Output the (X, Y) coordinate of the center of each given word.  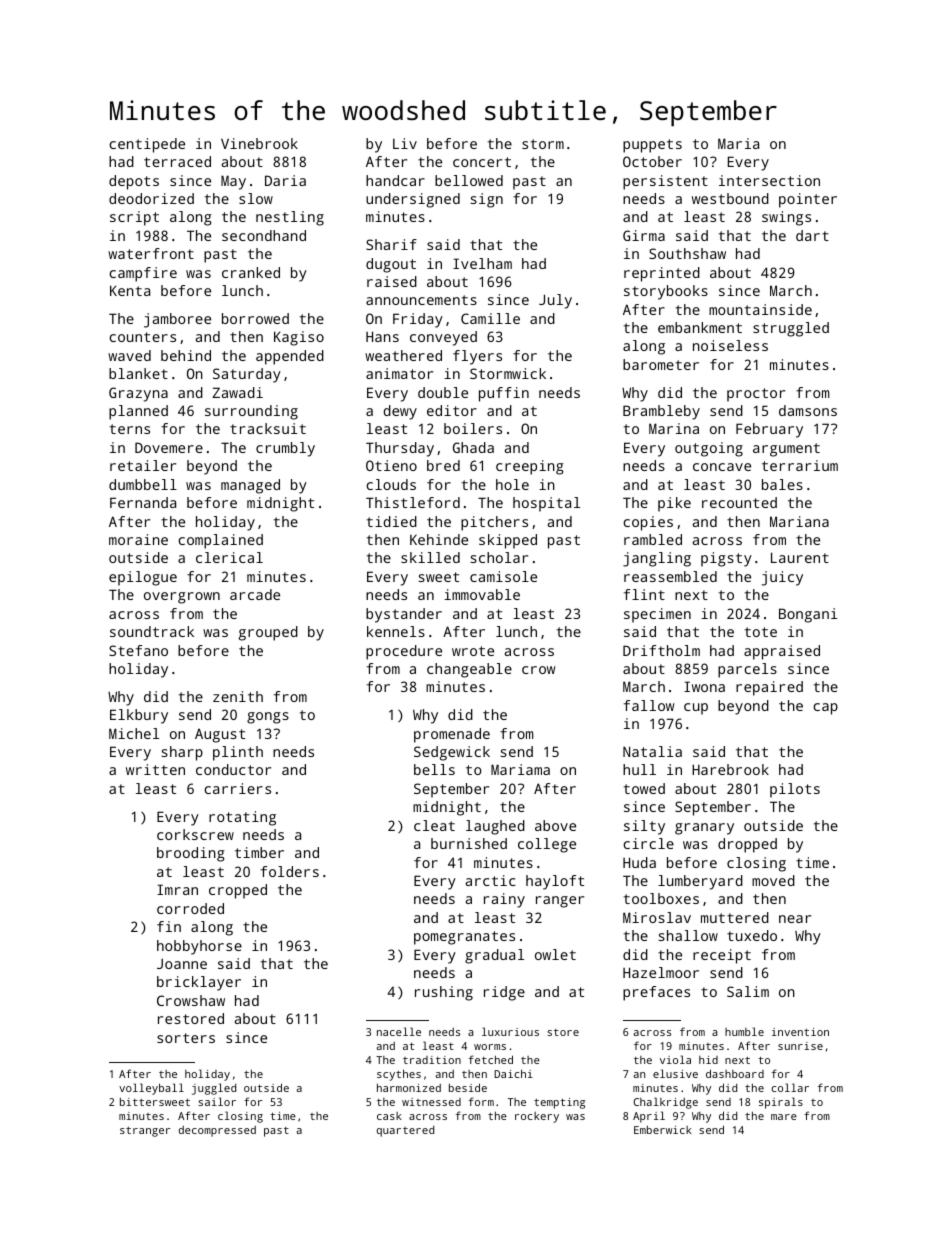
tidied (392, 521)
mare (784, 1117)
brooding (191, 854)
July (555, 301)
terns (130, 429)
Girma (644, 235)
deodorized (151, 198)
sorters (186, 1038)
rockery (537, 1117)
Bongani (808, 615)
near (795, 919)
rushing (444, 993)
